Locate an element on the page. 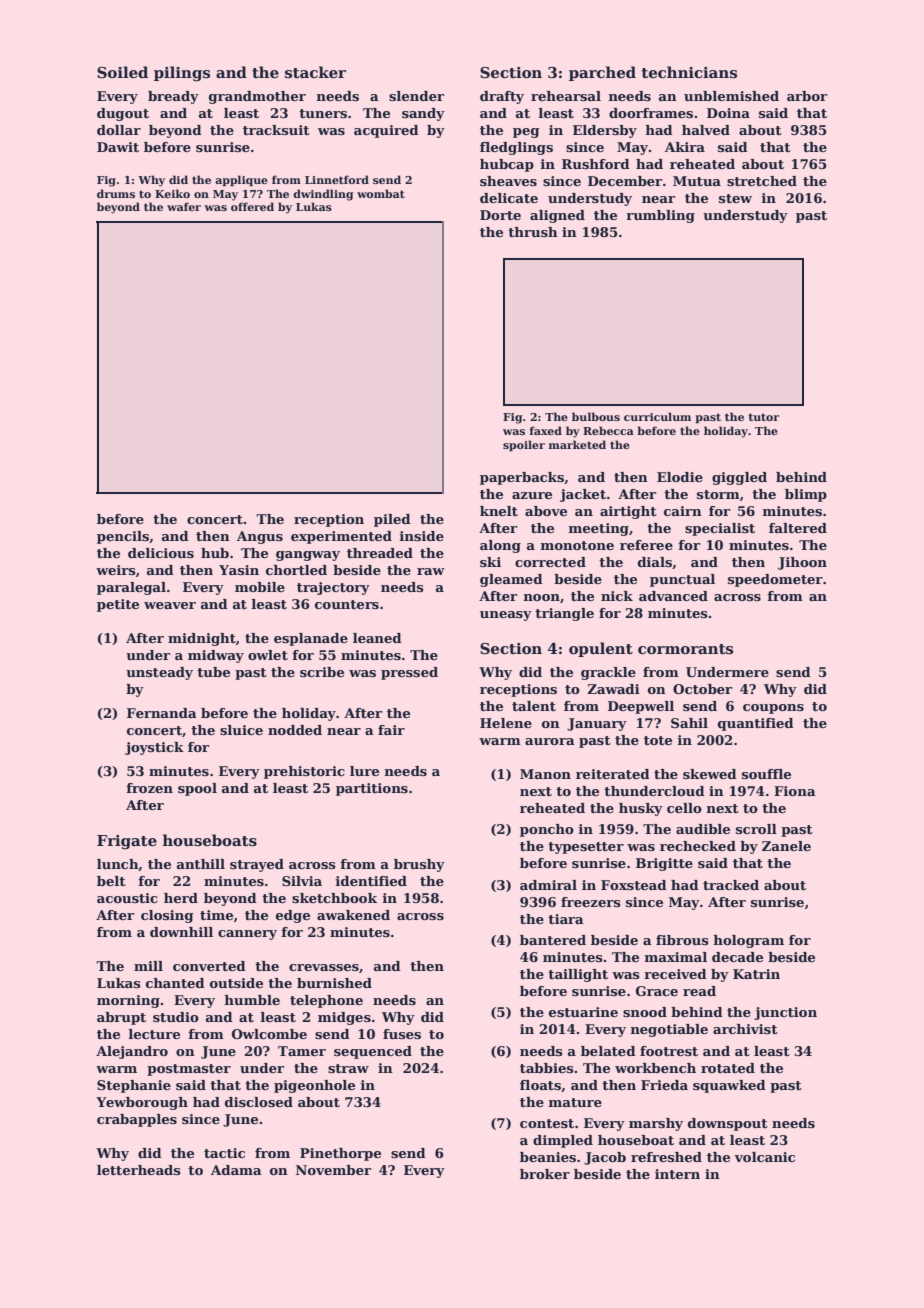 This document has height=1308, width=924. Fernanda is located at coordinates (162, 713).
